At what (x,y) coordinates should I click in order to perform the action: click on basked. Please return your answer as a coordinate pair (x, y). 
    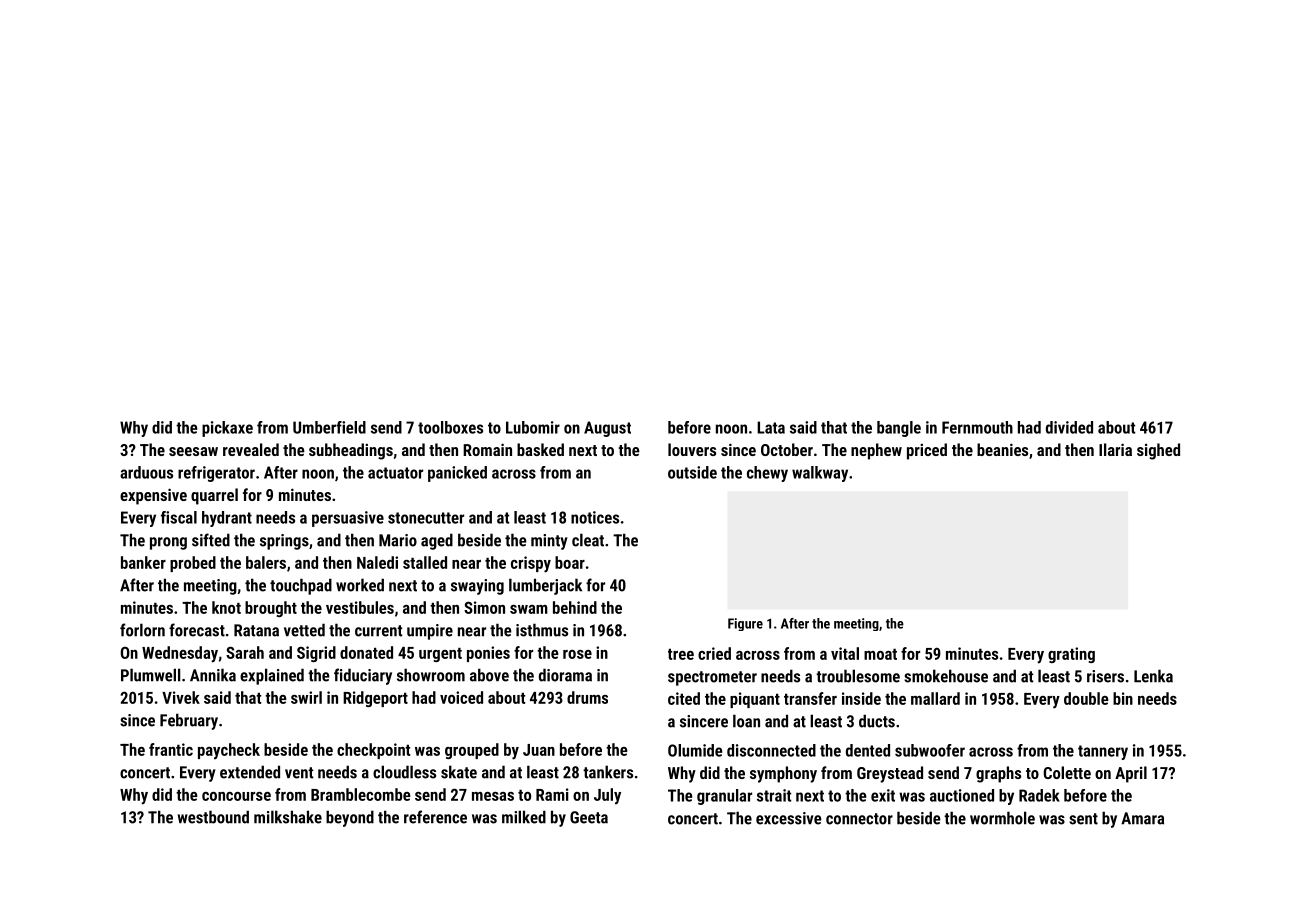
    Looking at the image, I should click on (540, 449).
